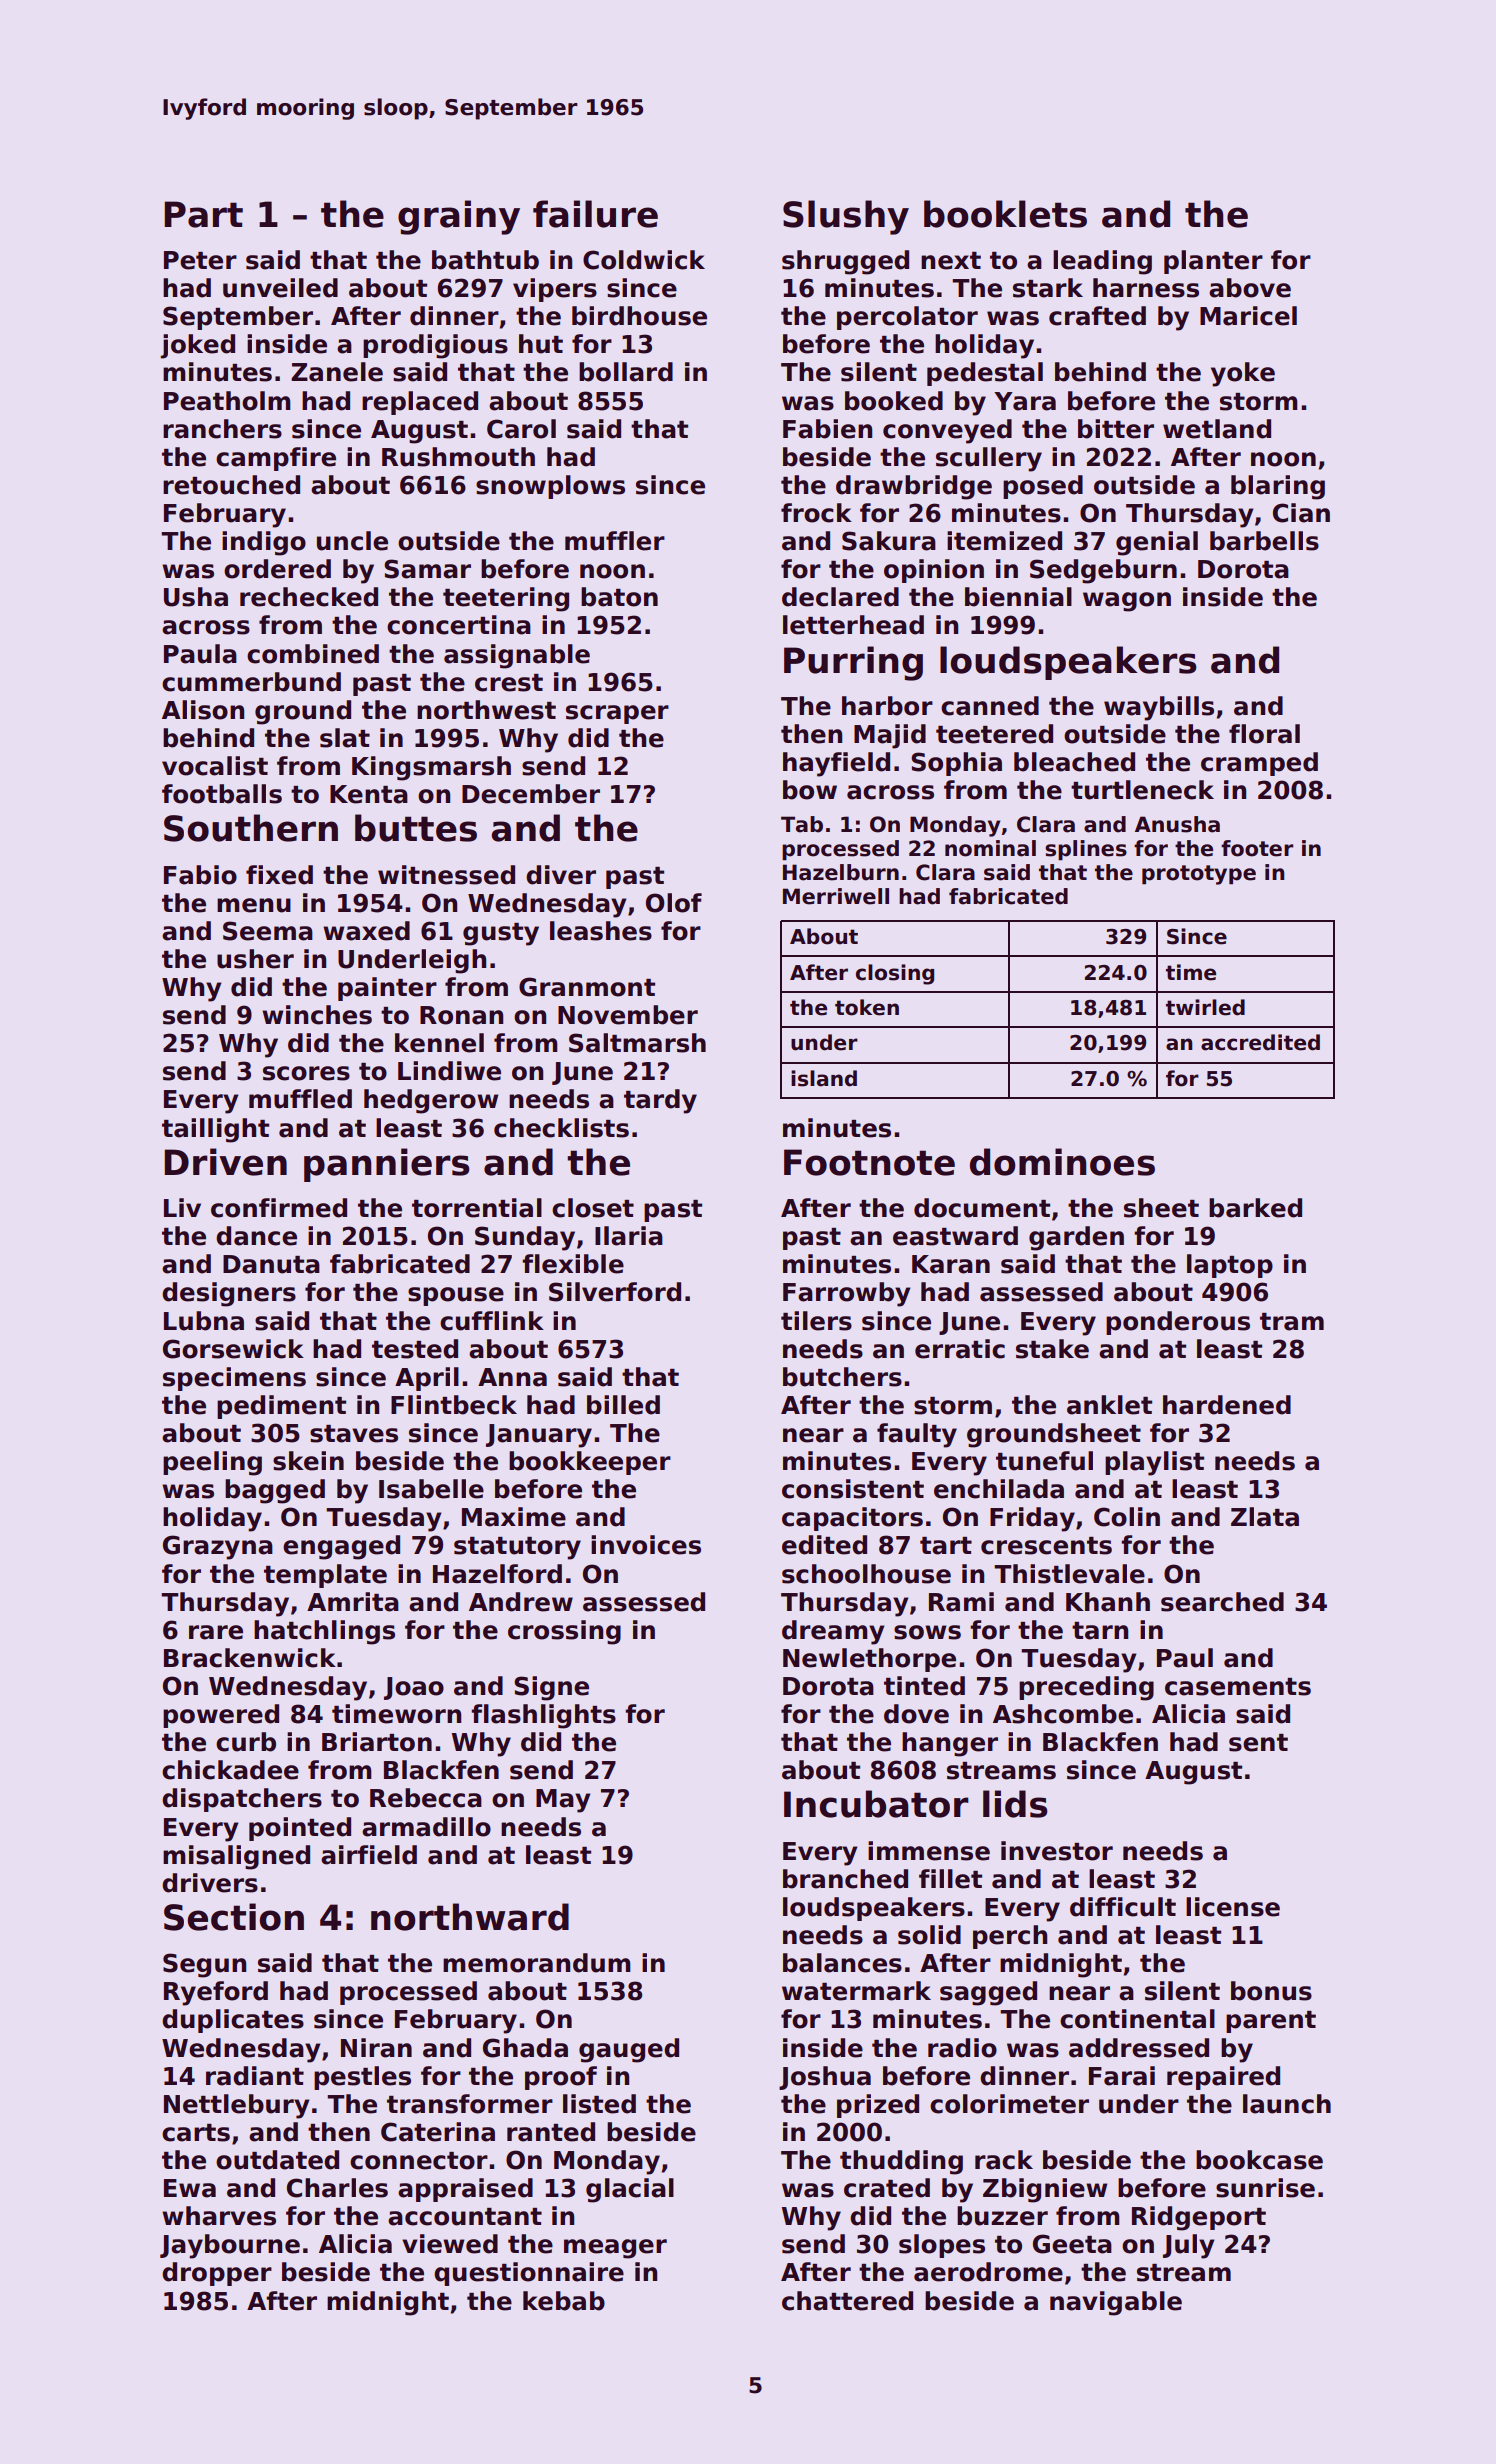  What do you see at coordinates (458, 457) in the document?
I see `Rushmouth` at bounding box center [458, 457].
